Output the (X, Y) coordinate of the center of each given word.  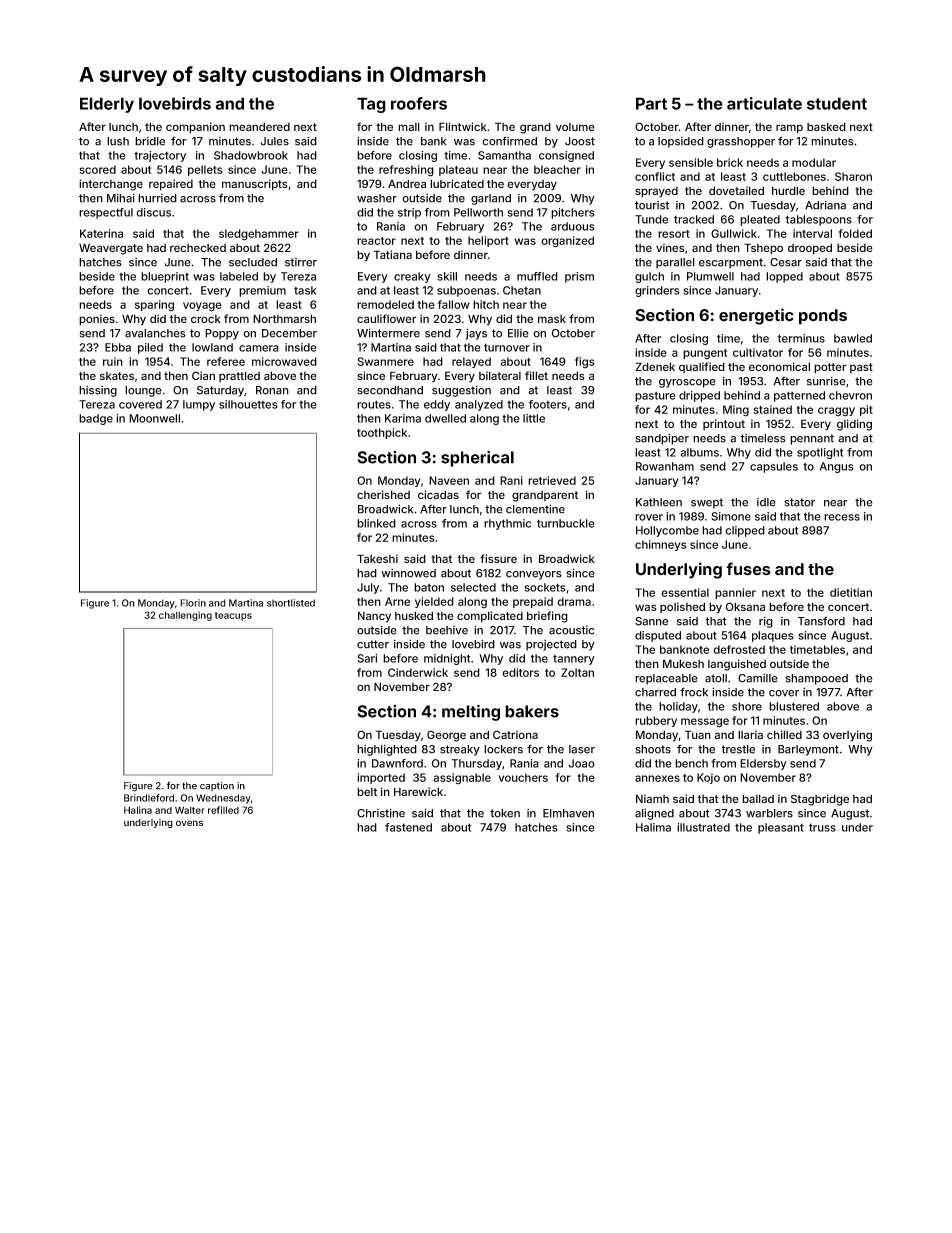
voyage (202, 307)
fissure (498, 558)
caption (217, 786)
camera (259, 348)
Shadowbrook (251, 155)
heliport (488, 241)
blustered (794, 706)
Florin (193, 603)
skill (447, 276)
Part (651, 103)
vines (670, 247)
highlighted (387, 750)
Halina (138, 810)
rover (649, 517)
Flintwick (463, 126)
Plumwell (710, 276)
